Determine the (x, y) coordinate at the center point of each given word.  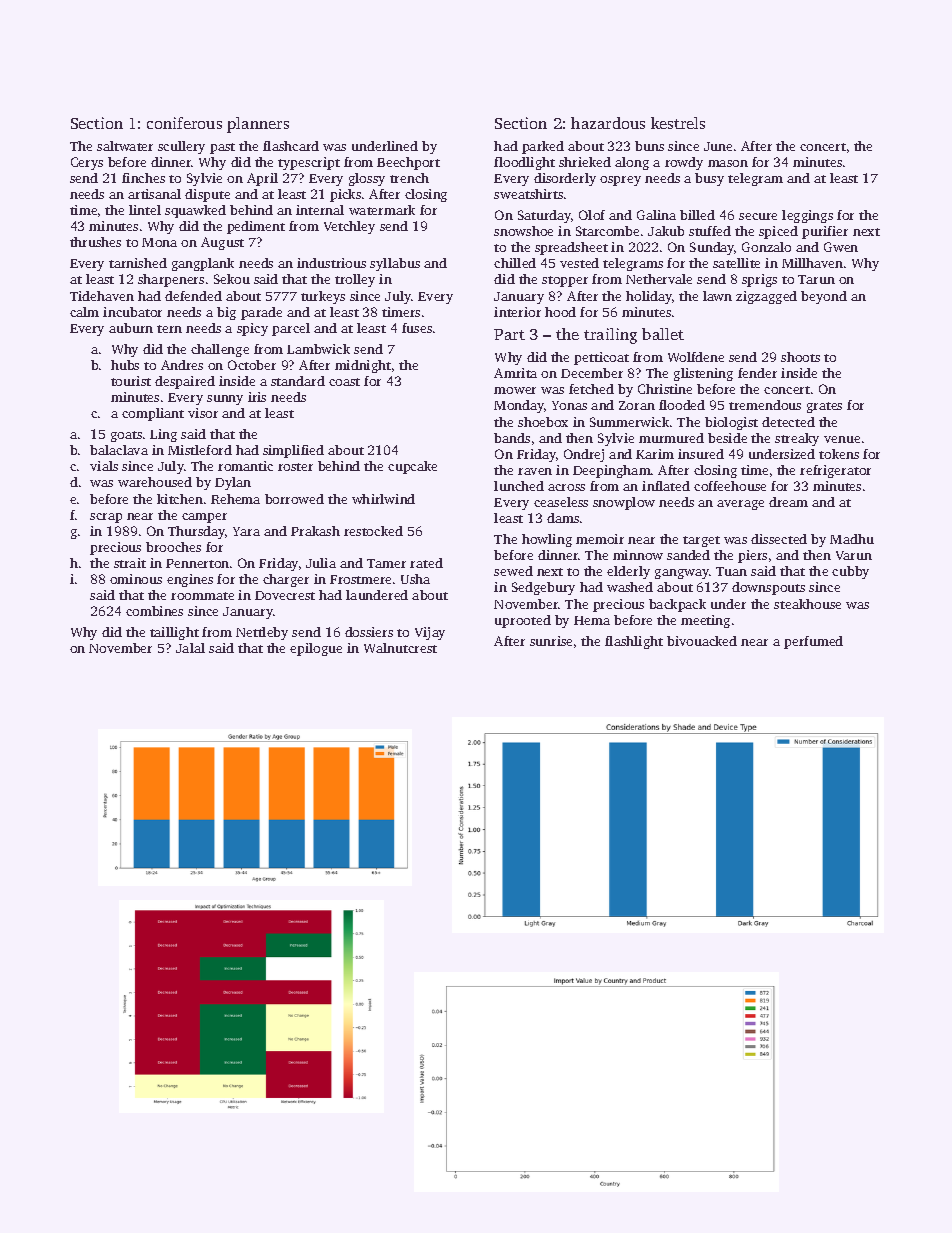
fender (757, 373)
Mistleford (200, 450)
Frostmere (360, 579)
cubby (850, 572)
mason (728, 163)
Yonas (569, 405)
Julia (321, 563)
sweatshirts (528, 194)
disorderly (565, 179)
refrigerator (835, 471)
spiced (778, 232)
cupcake (412, 467)
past (222, 148)
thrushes (95, 242)
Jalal (190, 648)
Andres (182, 365)
